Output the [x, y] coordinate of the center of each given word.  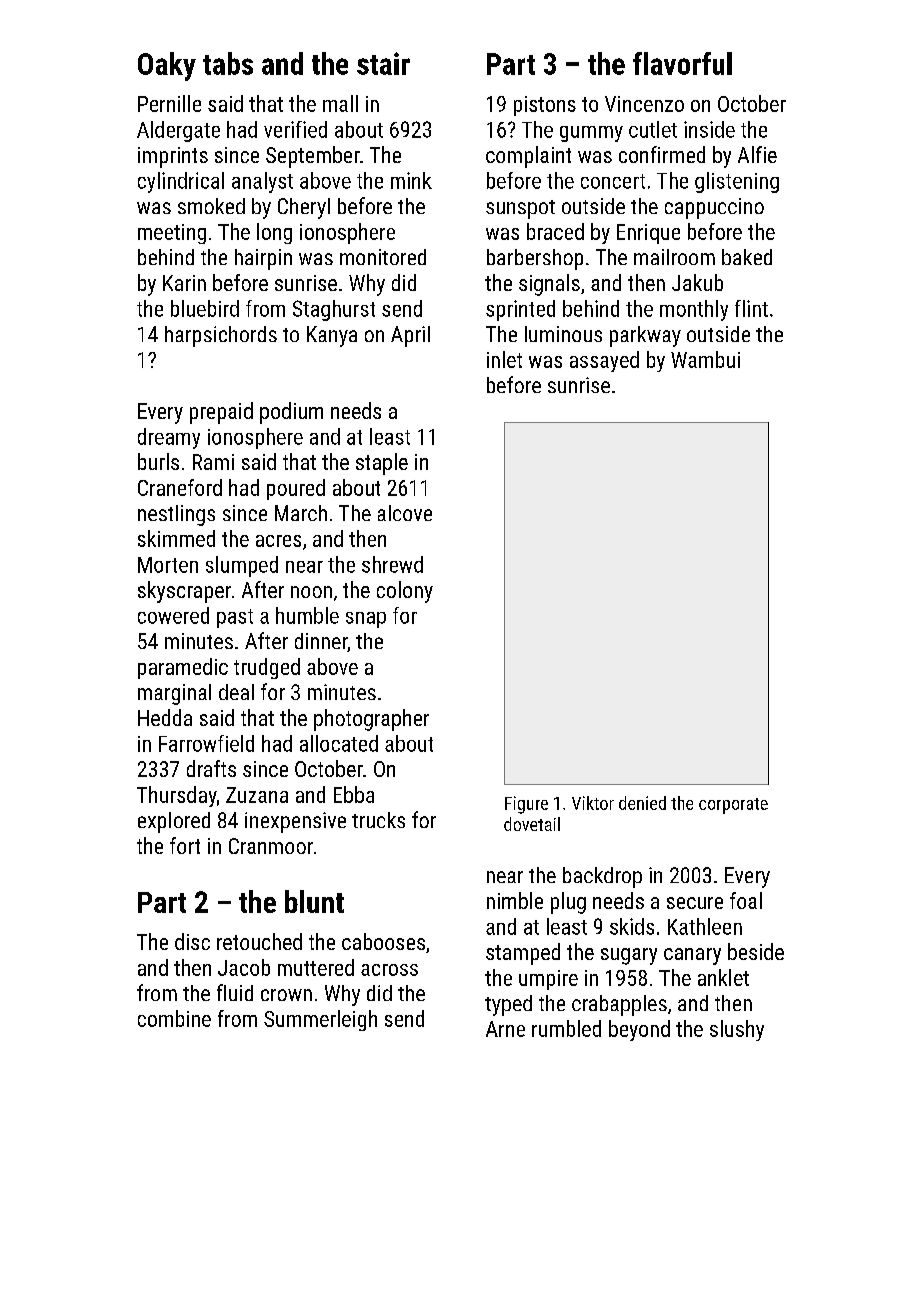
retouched [259, 941]
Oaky [167, 66]
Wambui [705, 359]
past [235, 618]
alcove [405, 513]
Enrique [648, 234]
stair [383, 63]
